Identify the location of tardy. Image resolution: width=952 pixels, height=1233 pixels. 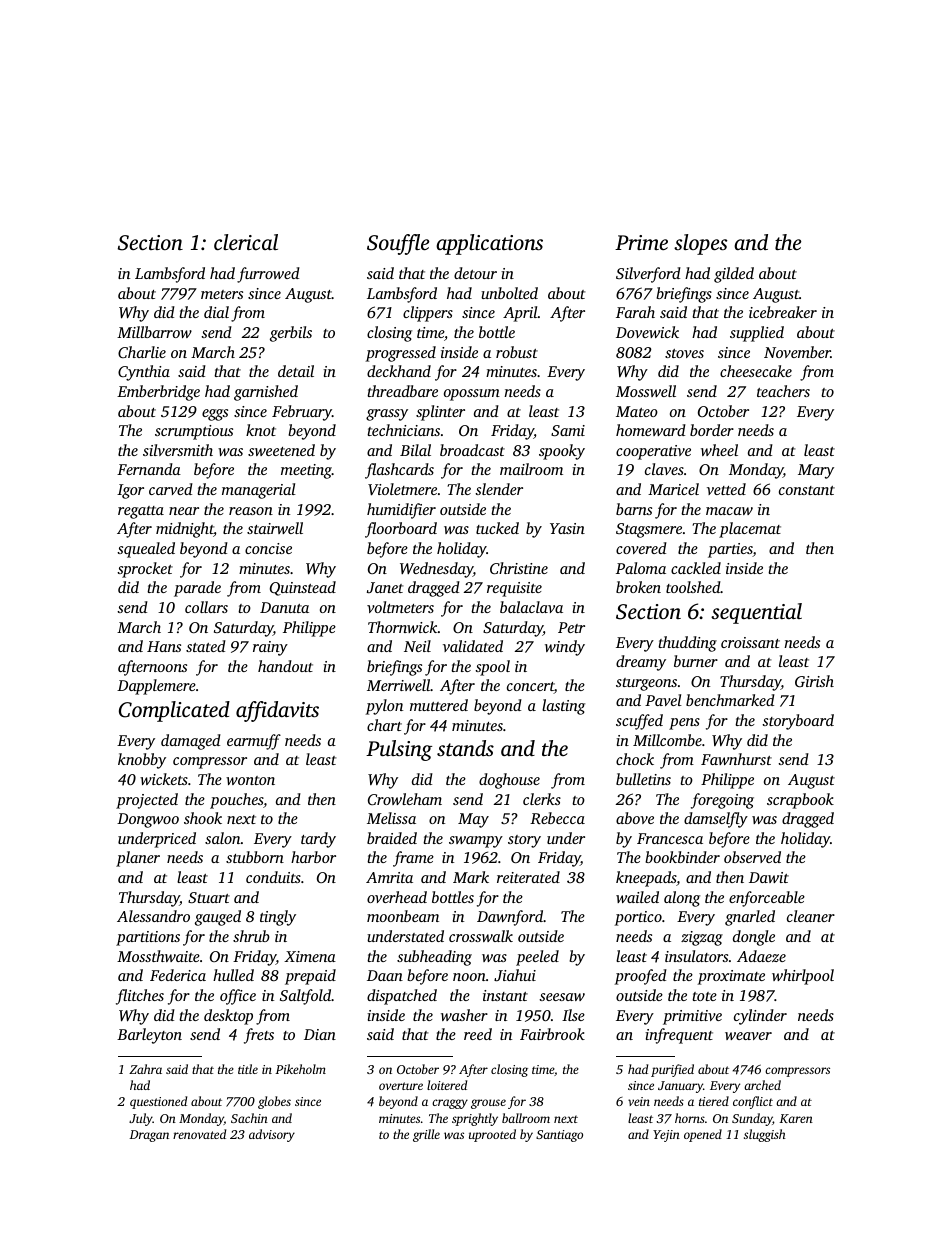
(318, 840).
